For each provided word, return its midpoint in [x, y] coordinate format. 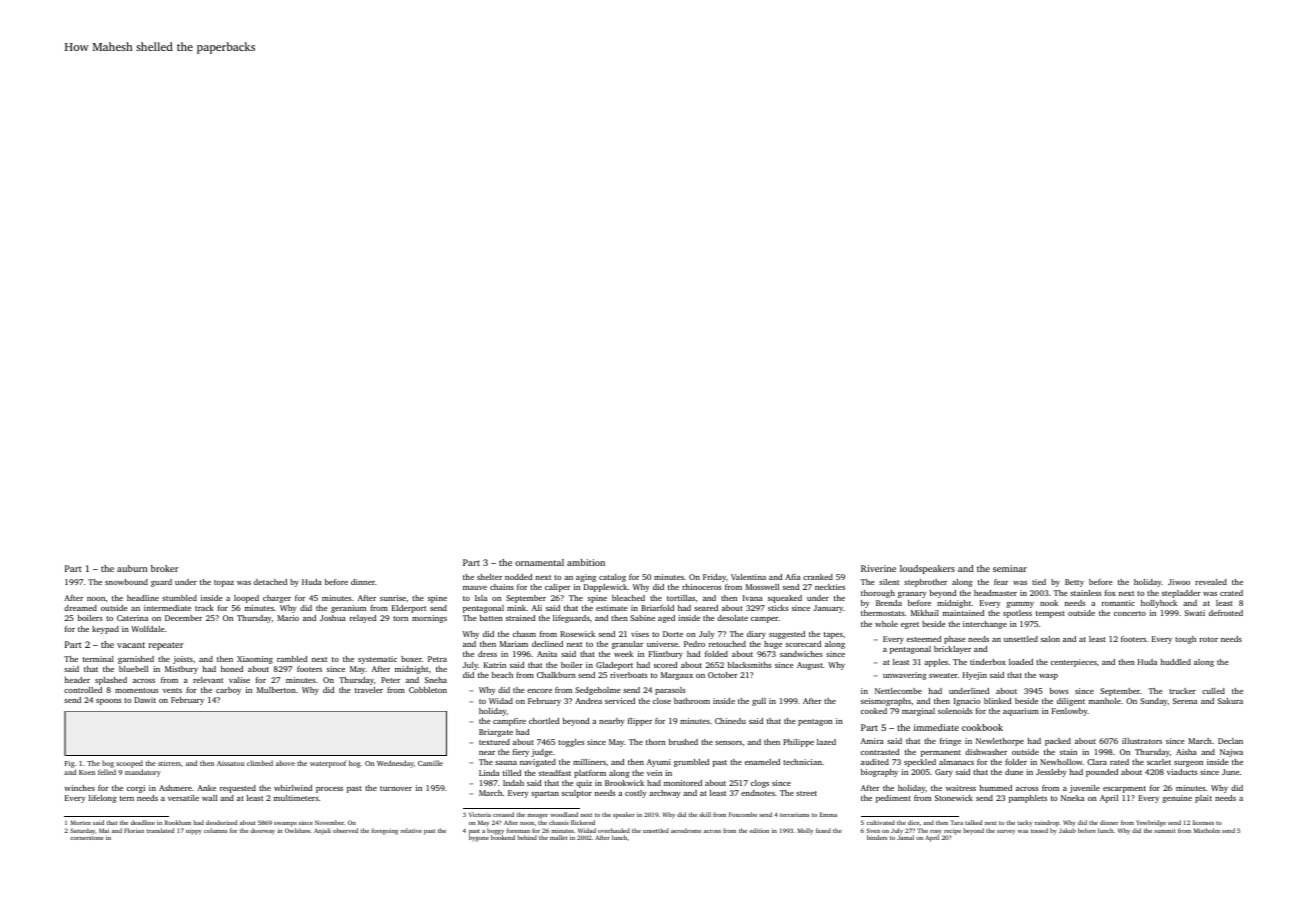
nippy [194, 831]
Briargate [496, 733]
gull [759, 702]
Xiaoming [255, 660]
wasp [1048, 677]
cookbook [982, 727]
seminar [1010, 568]
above [285, 763]
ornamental [539, 562]
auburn [132, 568]
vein [654, 773]
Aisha [1186, 752]
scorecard [803, 644]
